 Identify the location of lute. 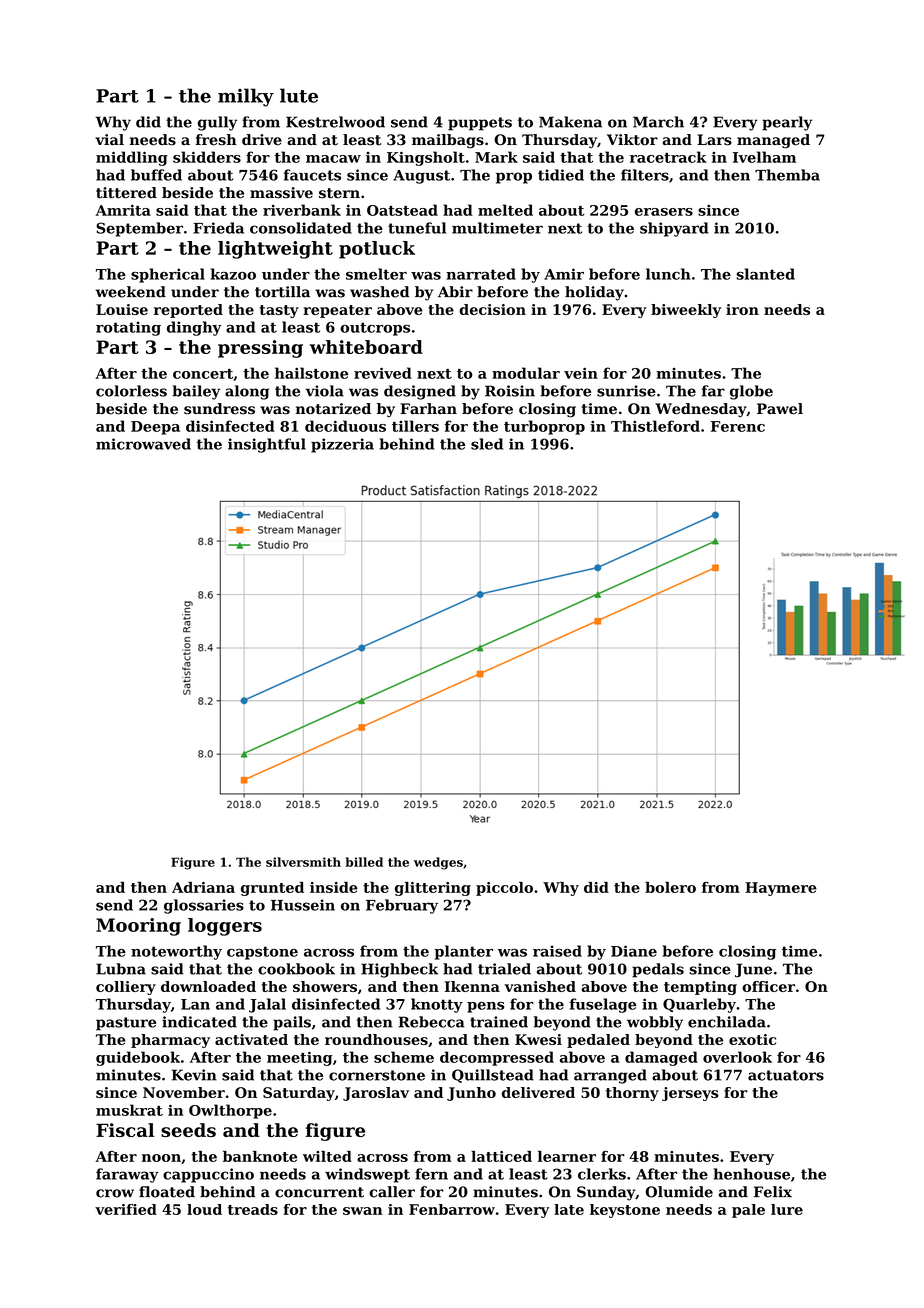
(299, 95).
